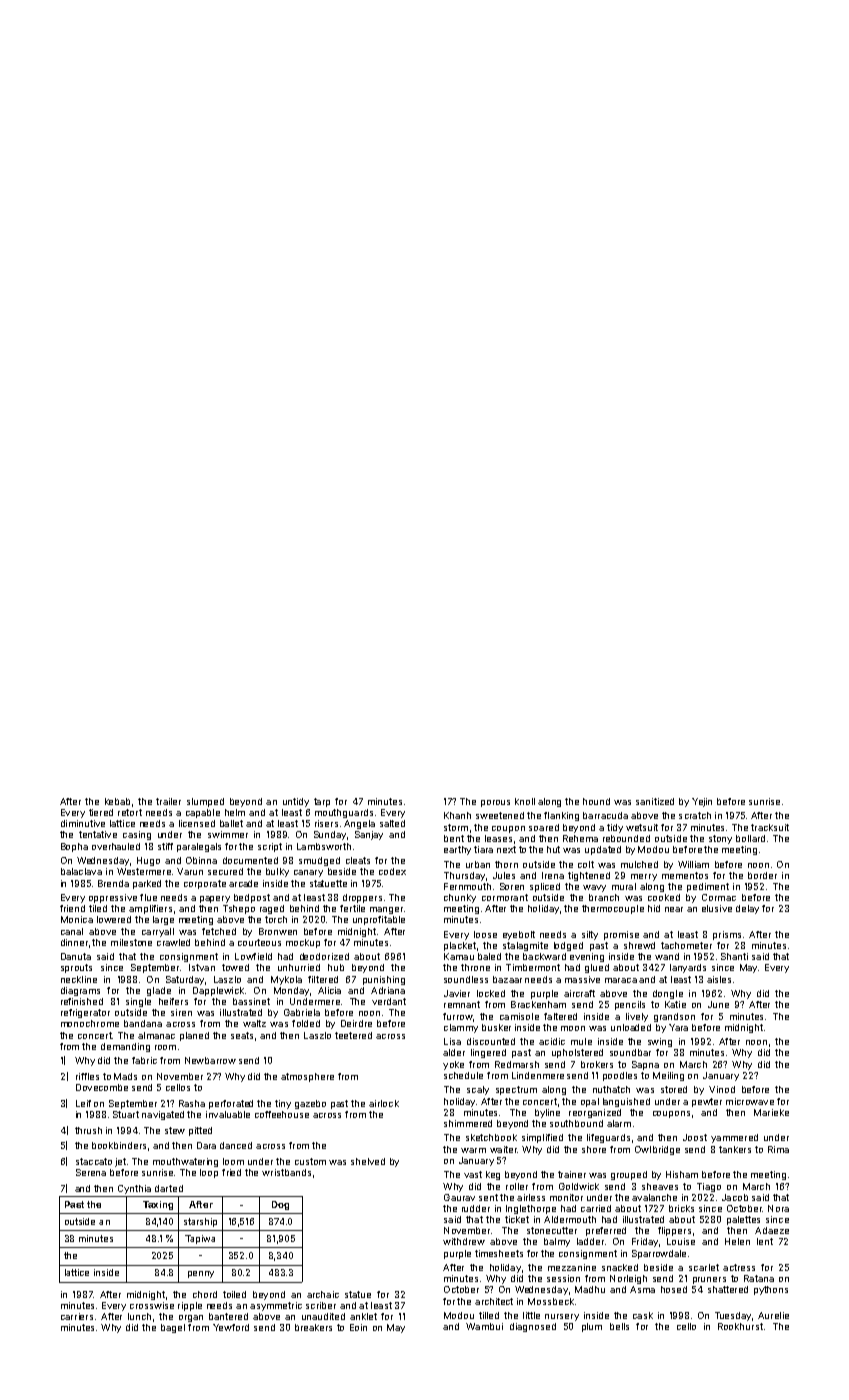 Image resolution: width=849 pixels, height=1400 pixels. Describe the element at coordinates (235, 812) in the page. I see `helm` at that location.
